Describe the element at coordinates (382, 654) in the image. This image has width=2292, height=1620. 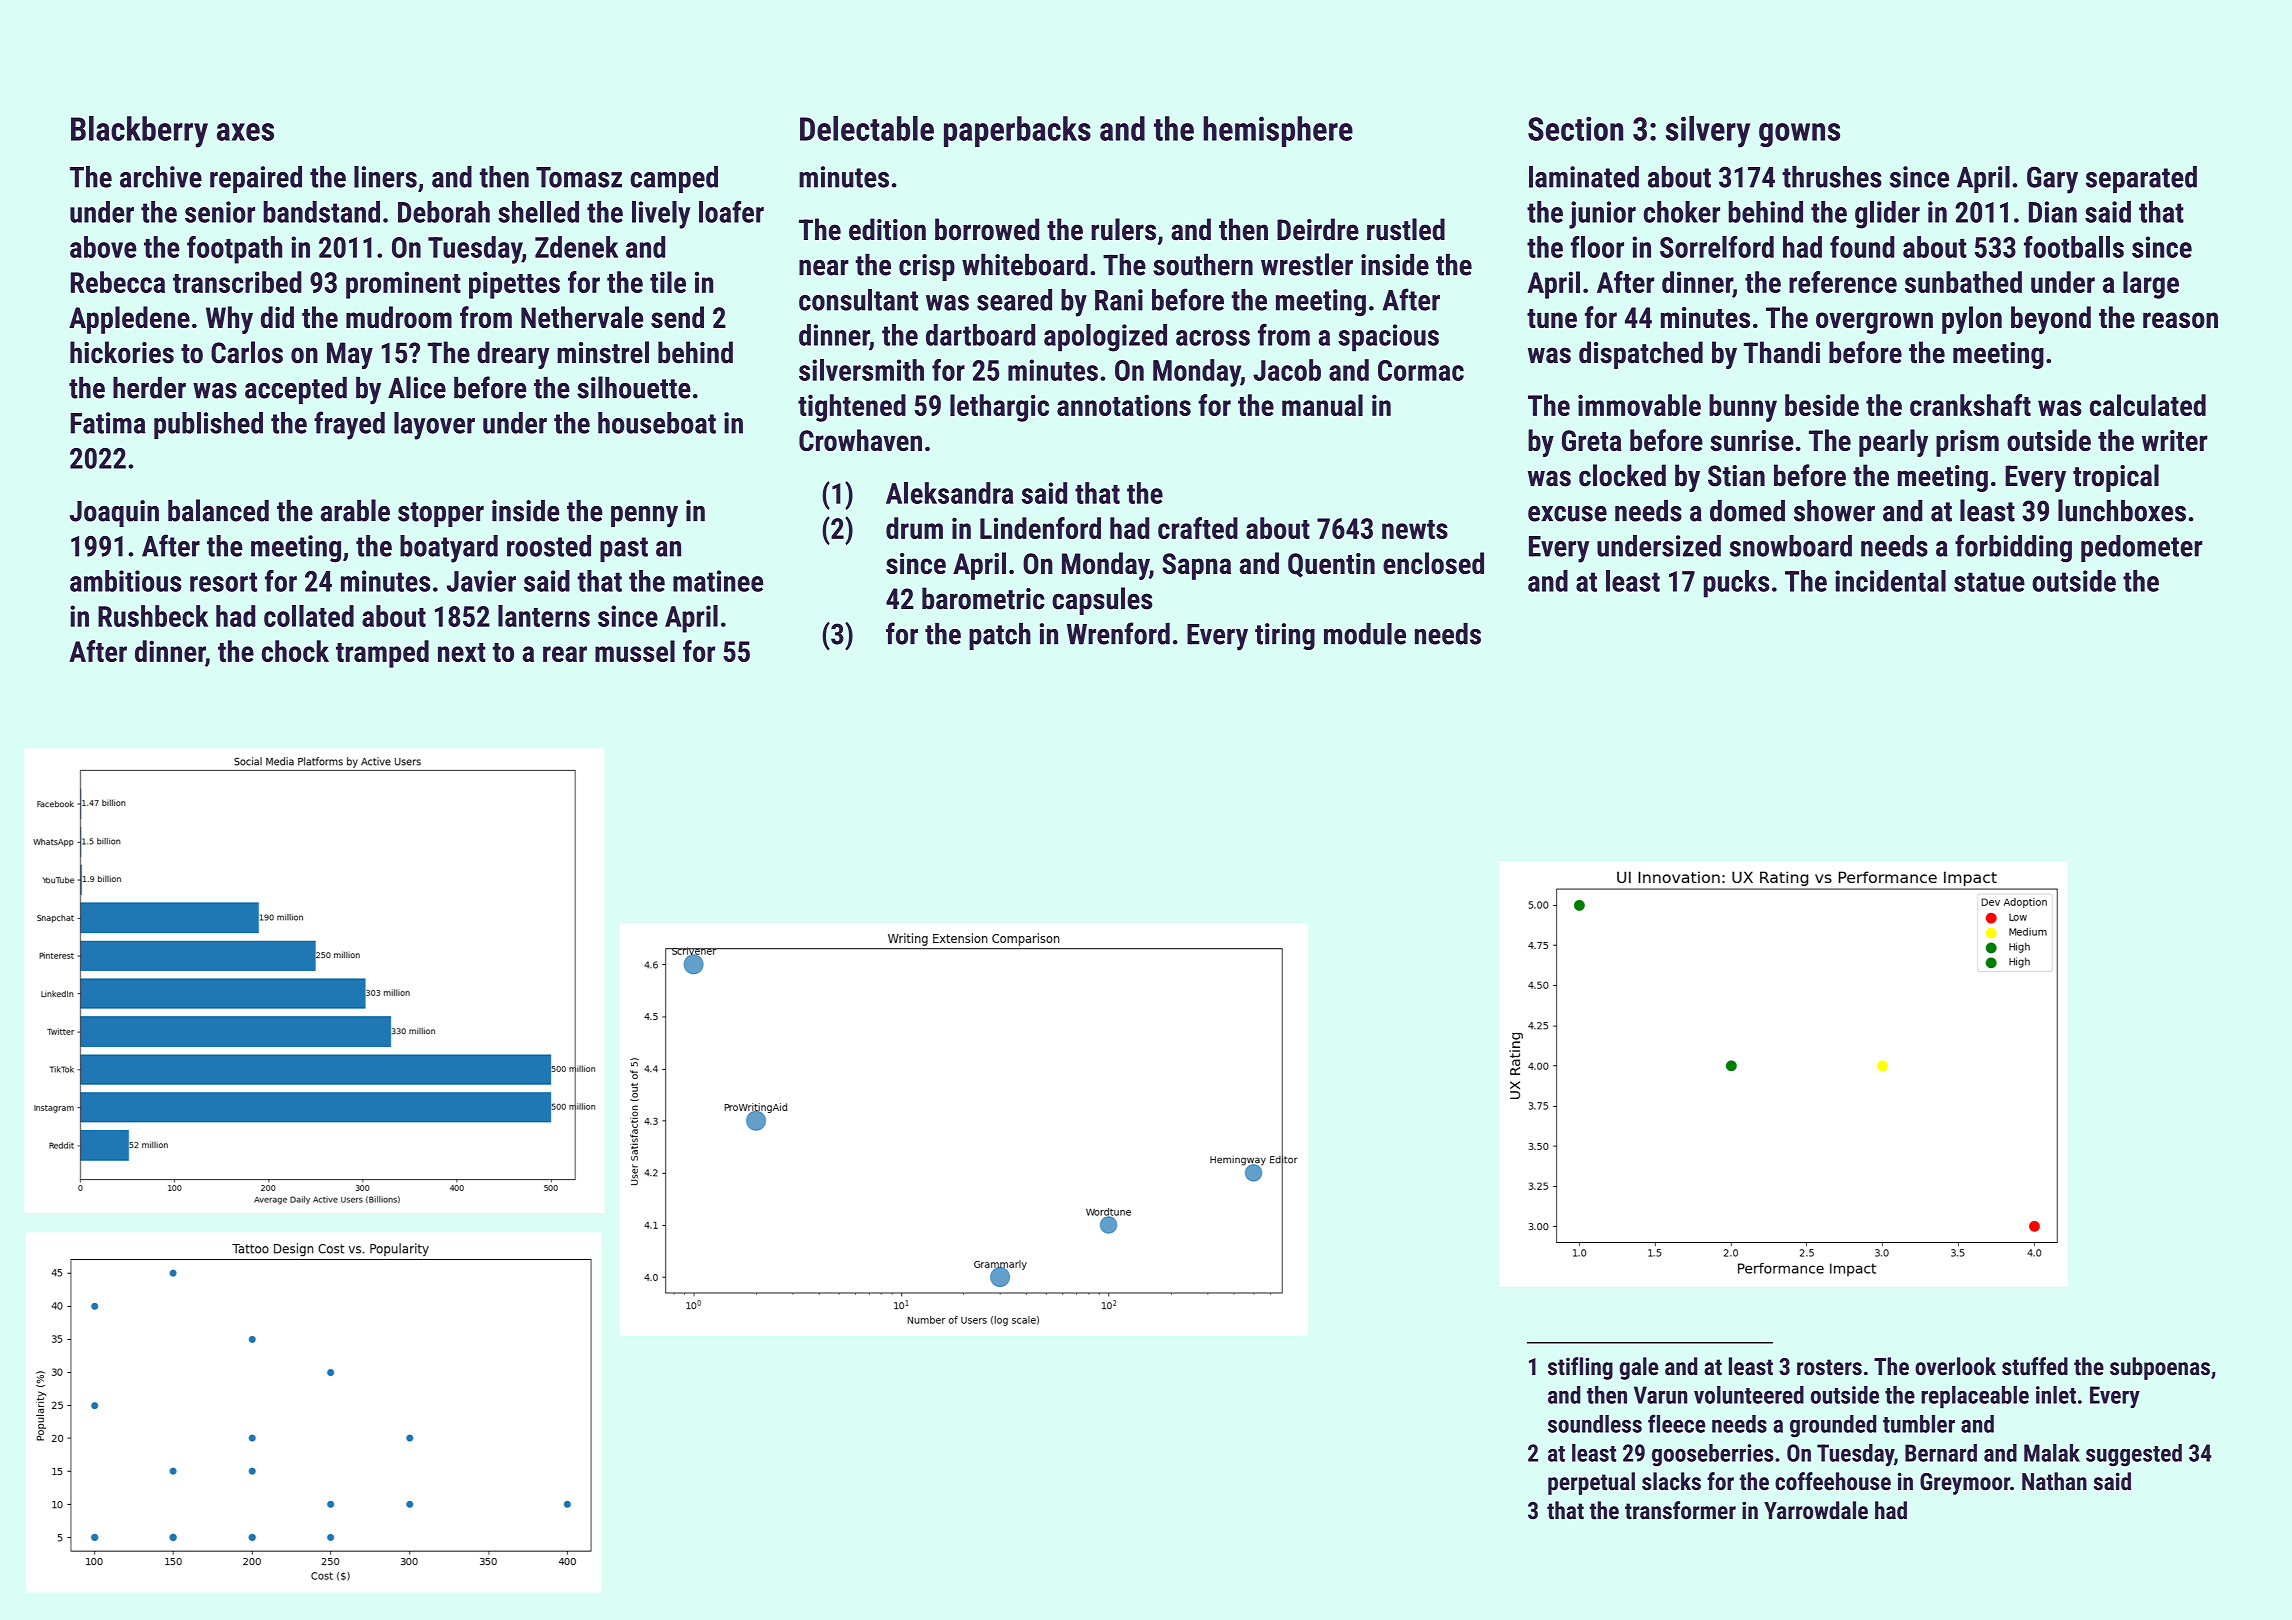
I see `tramped` at that location.
